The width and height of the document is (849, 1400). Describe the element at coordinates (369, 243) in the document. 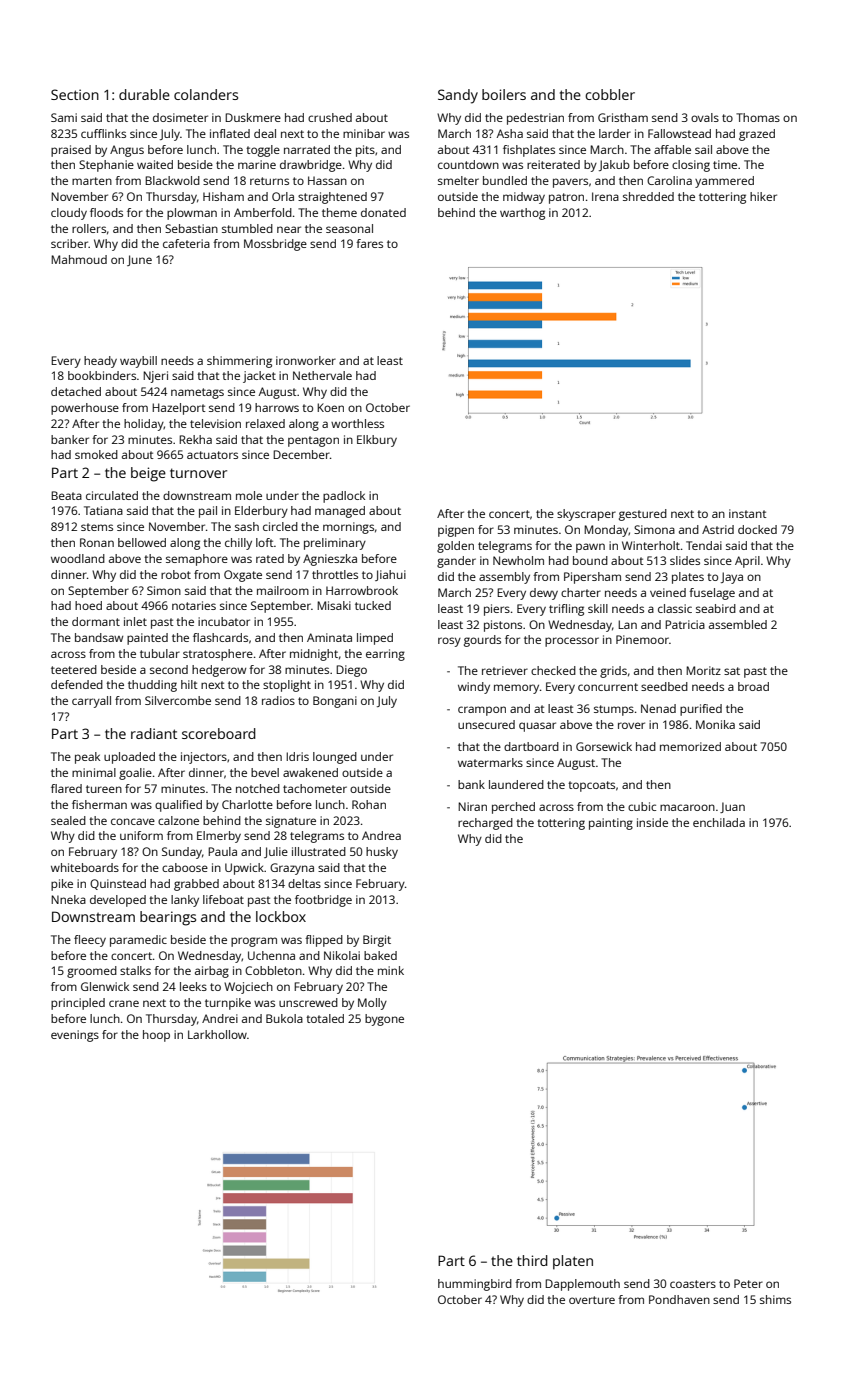

I see `fares` at that location.
